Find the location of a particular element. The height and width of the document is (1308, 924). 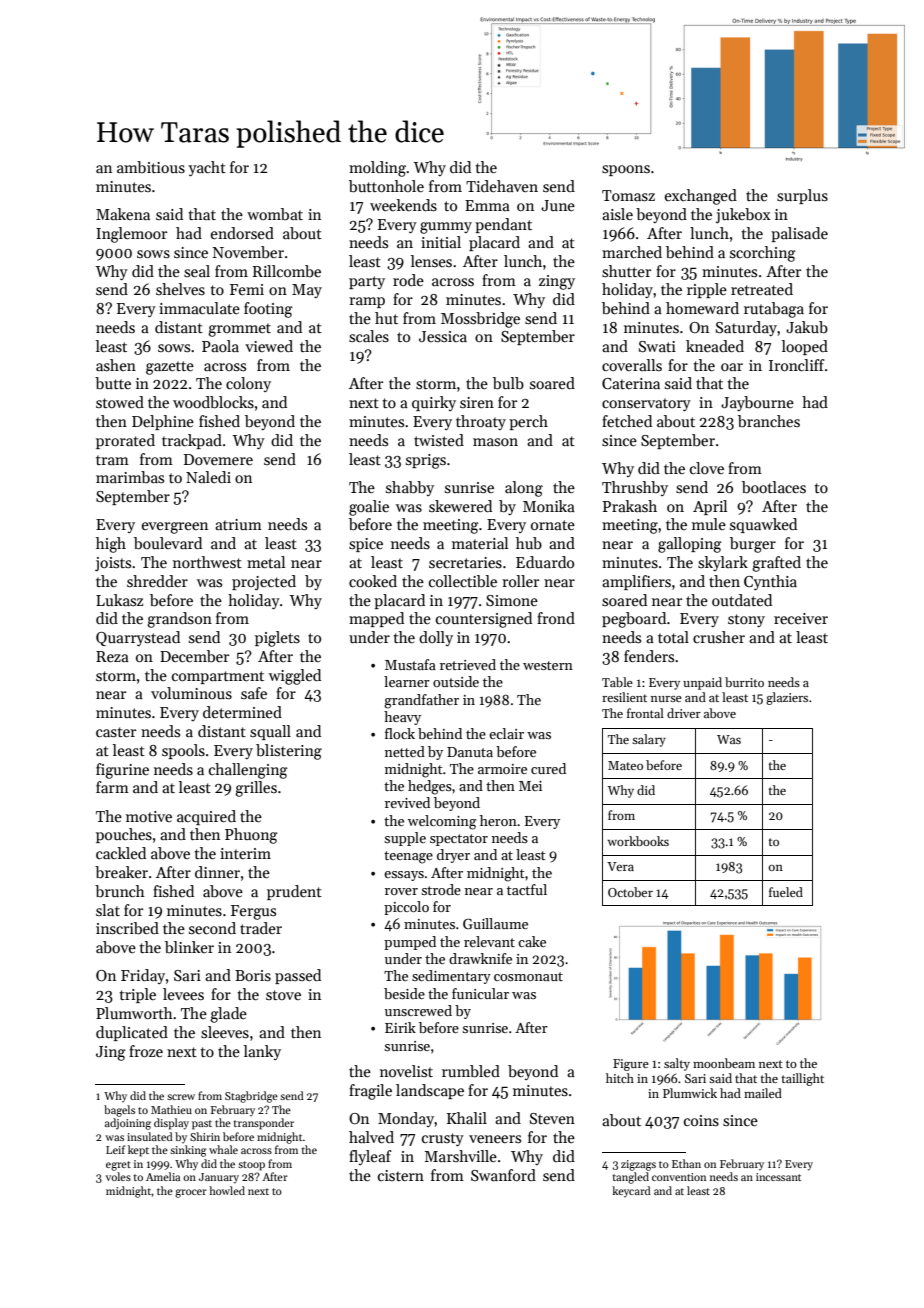

exchanged is located at coordinates (701, 197).
